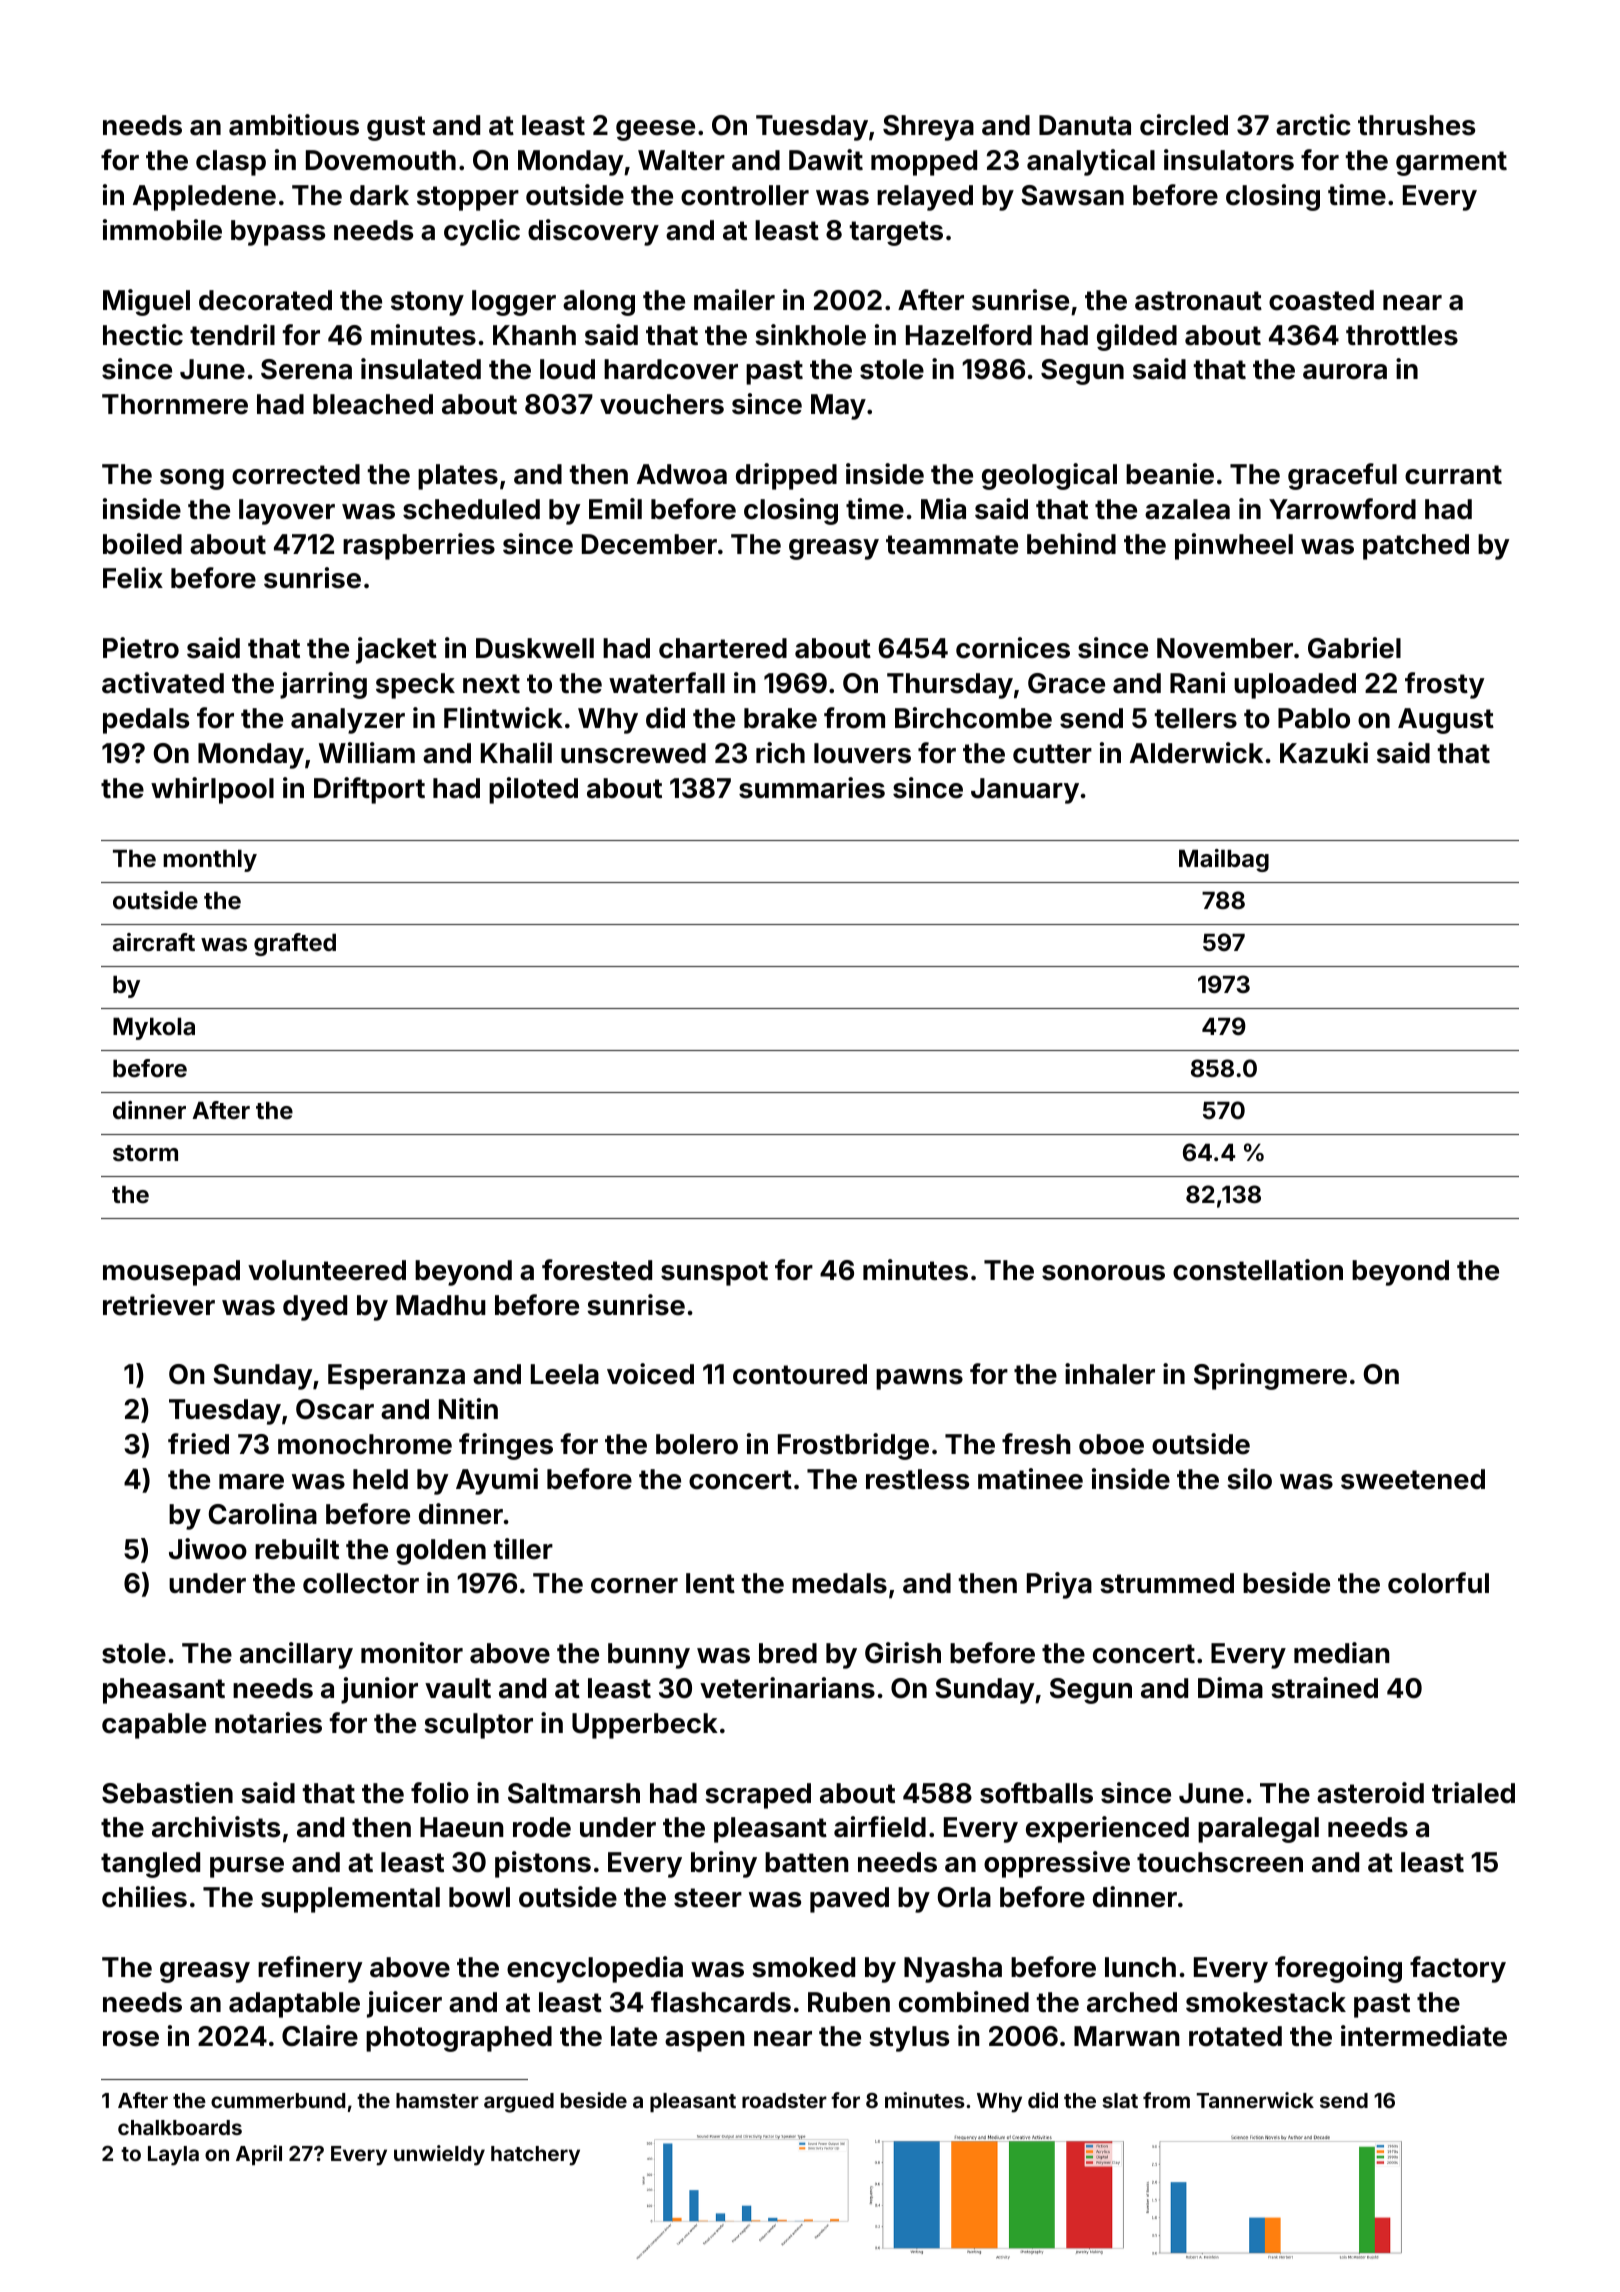  What do you see at coordinates (1137, 337) in the screenshot?
I see `gilded` at bounding box center [1137, 337].
